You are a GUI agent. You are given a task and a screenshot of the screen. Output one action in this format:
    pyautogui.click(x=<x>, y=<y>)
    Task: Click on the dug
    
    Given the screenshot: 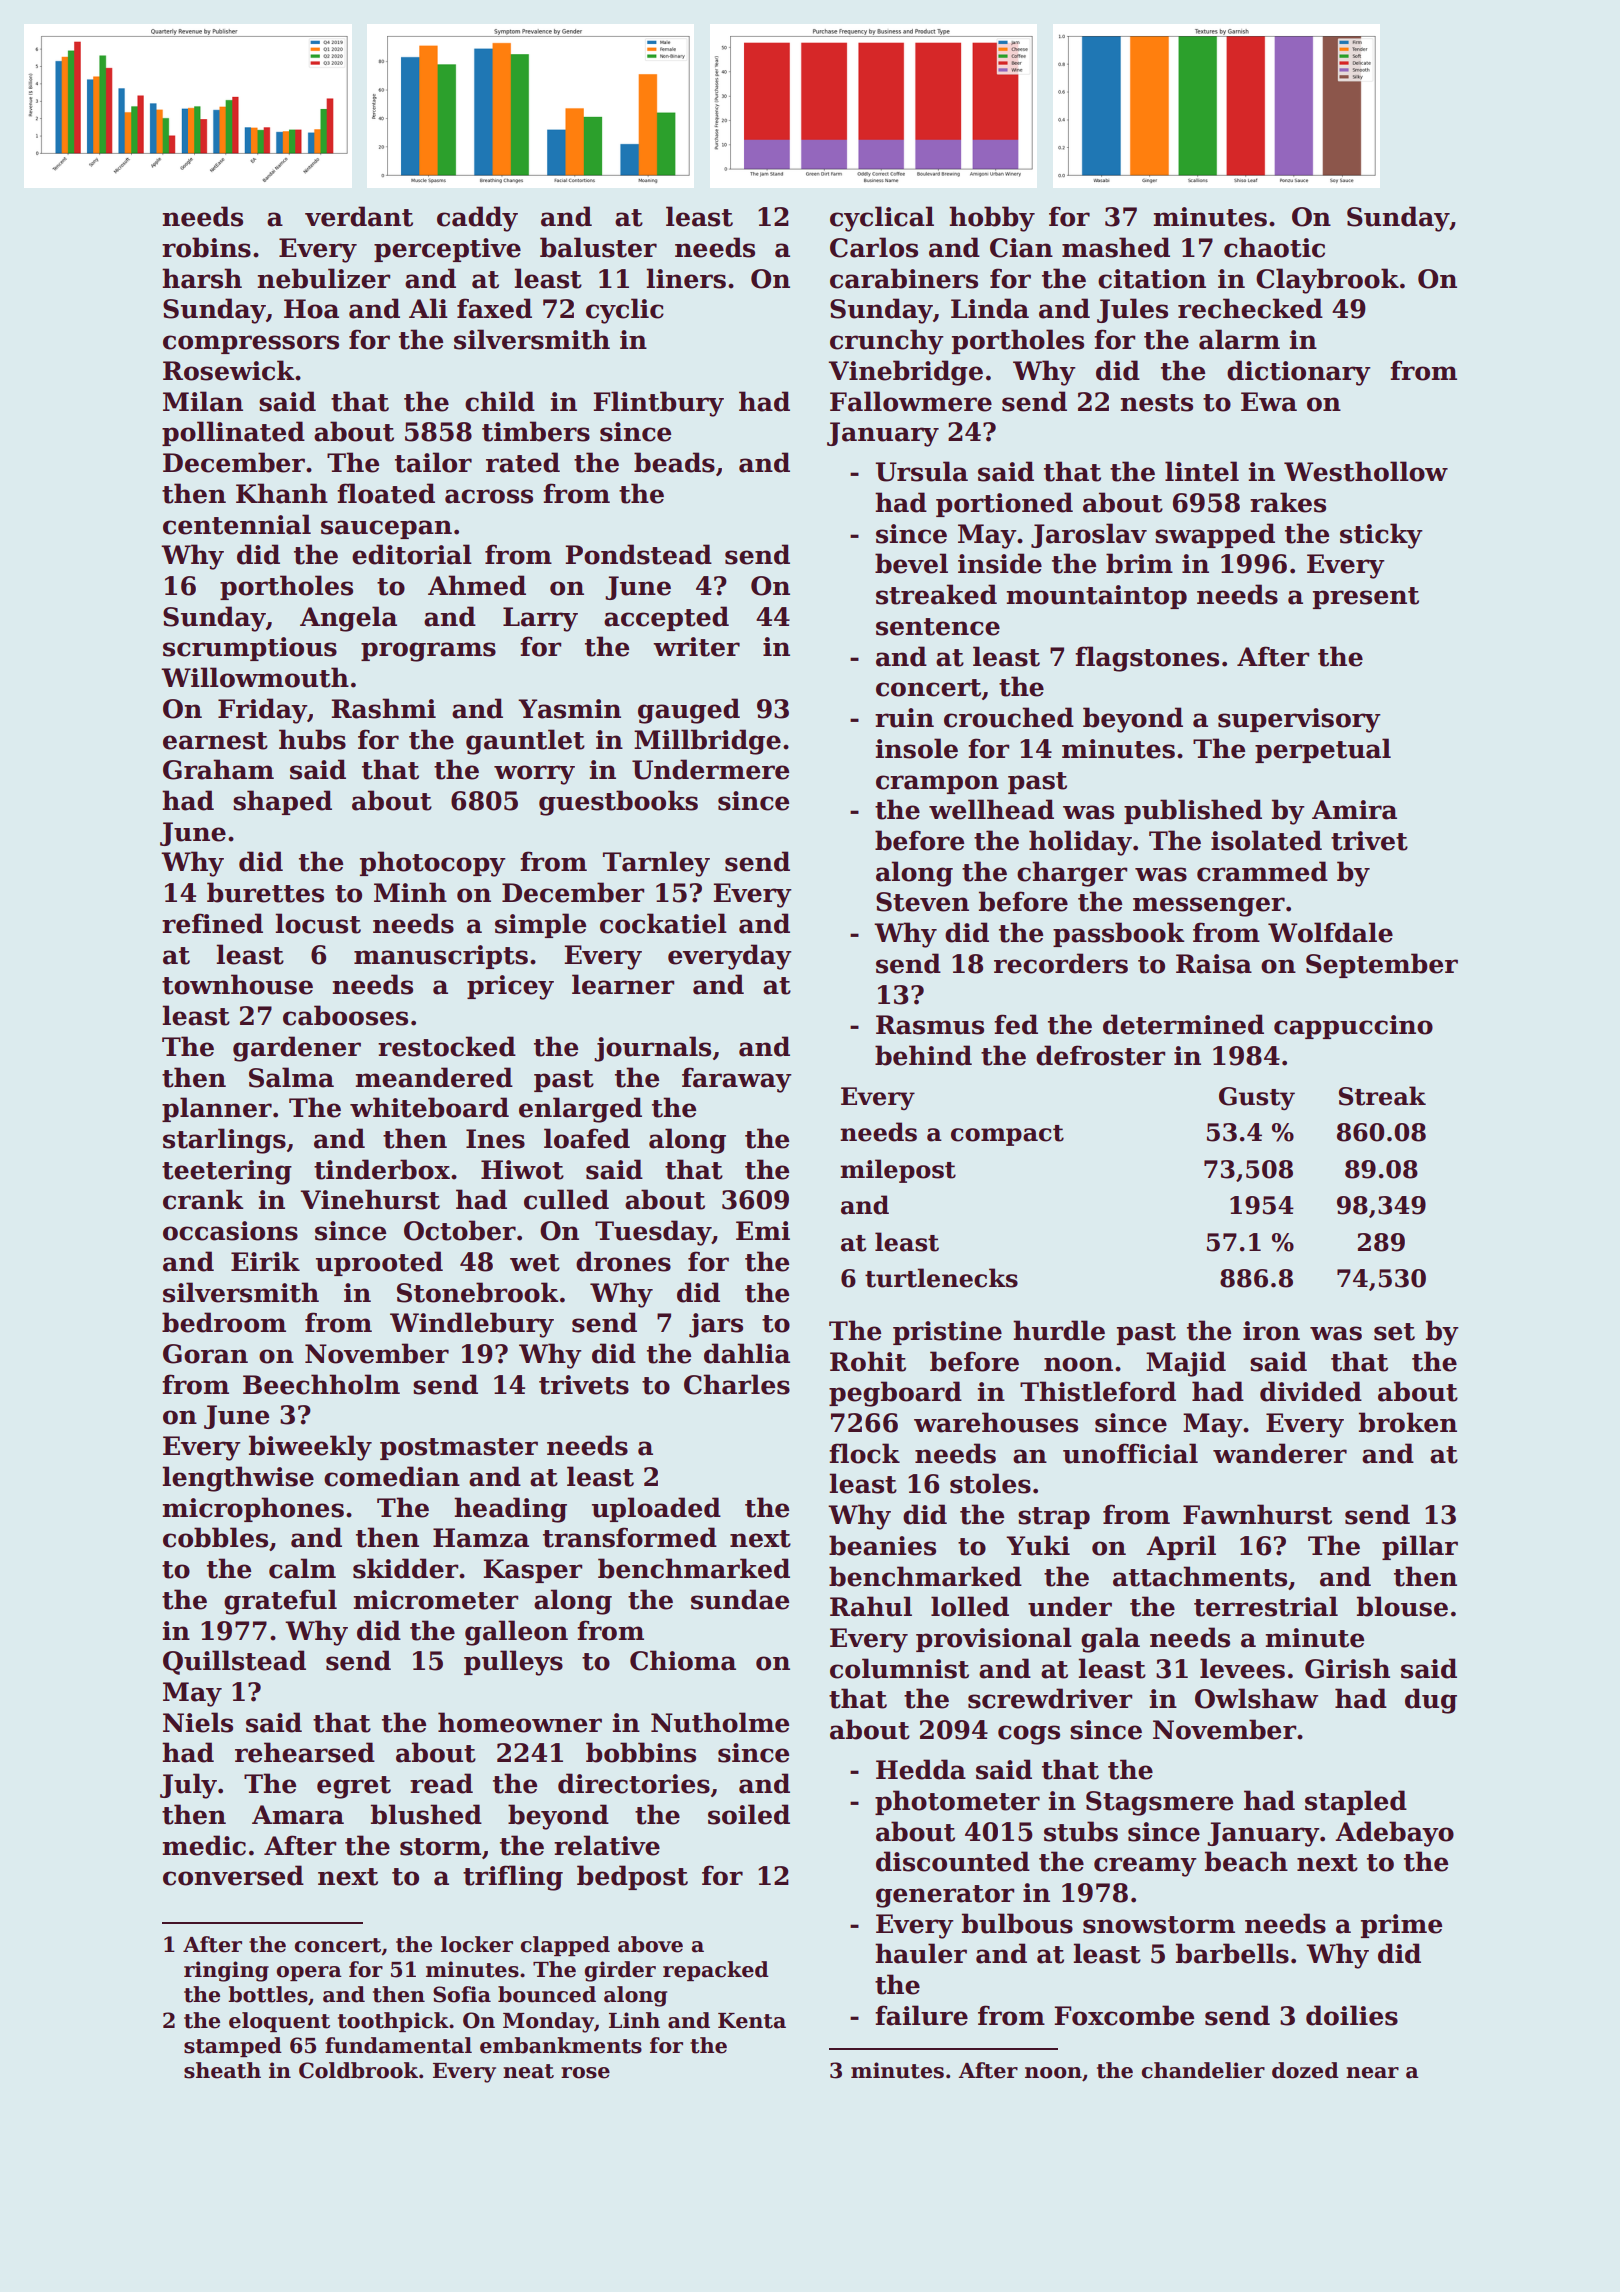 What is the action you would take?
    pyautogui.click(x=1431, y=1701)
